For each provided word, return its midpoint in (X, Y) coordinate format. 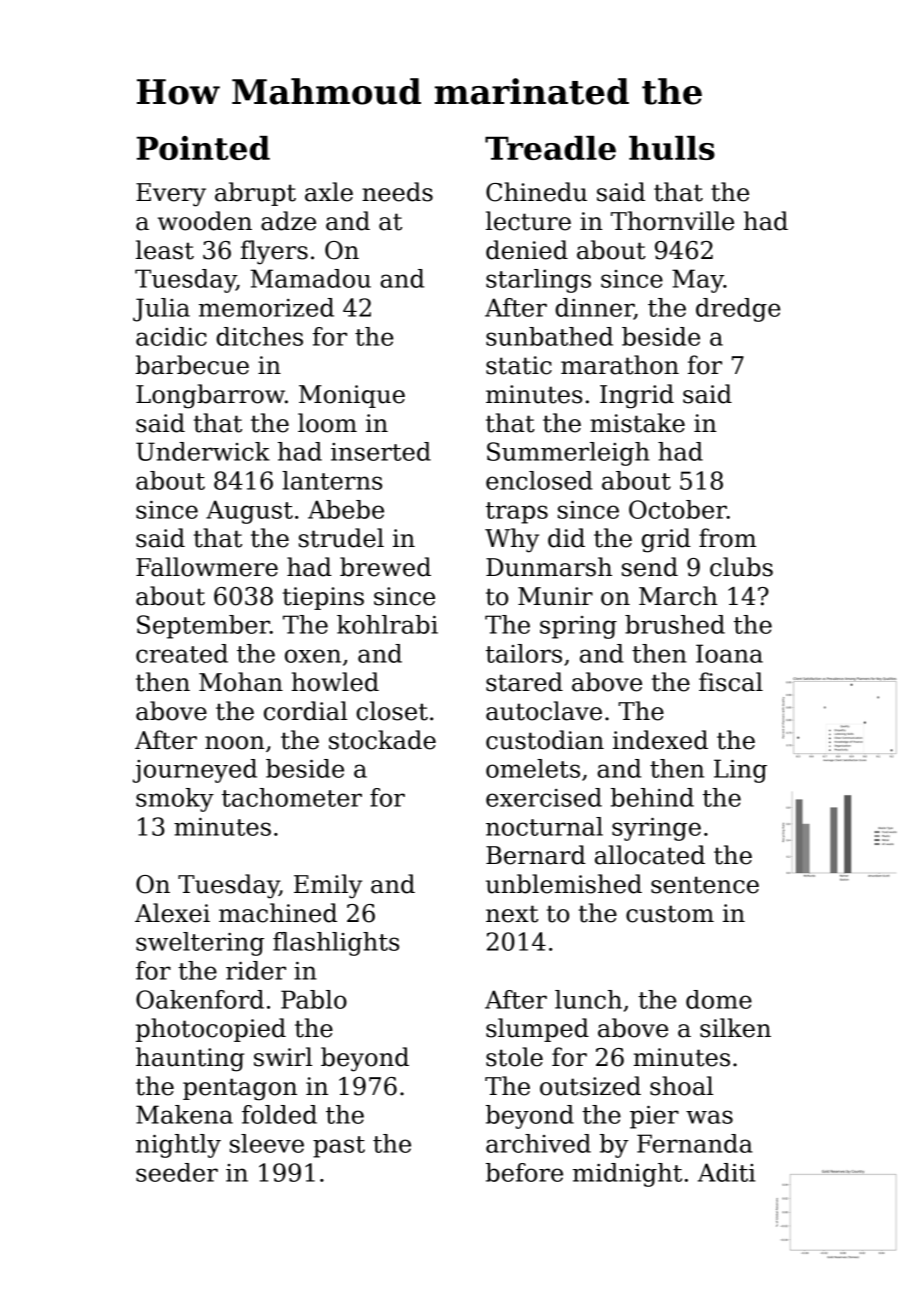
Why (512, 540)
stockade (382, 740)
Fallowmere (207, 567)
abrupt (255, 194)
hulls (672, 148)
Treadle (550, 148)
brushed (675, 624)
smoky (175, 800)
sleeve (267, 1143)
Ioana (729, 653)
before (524, 1172)
